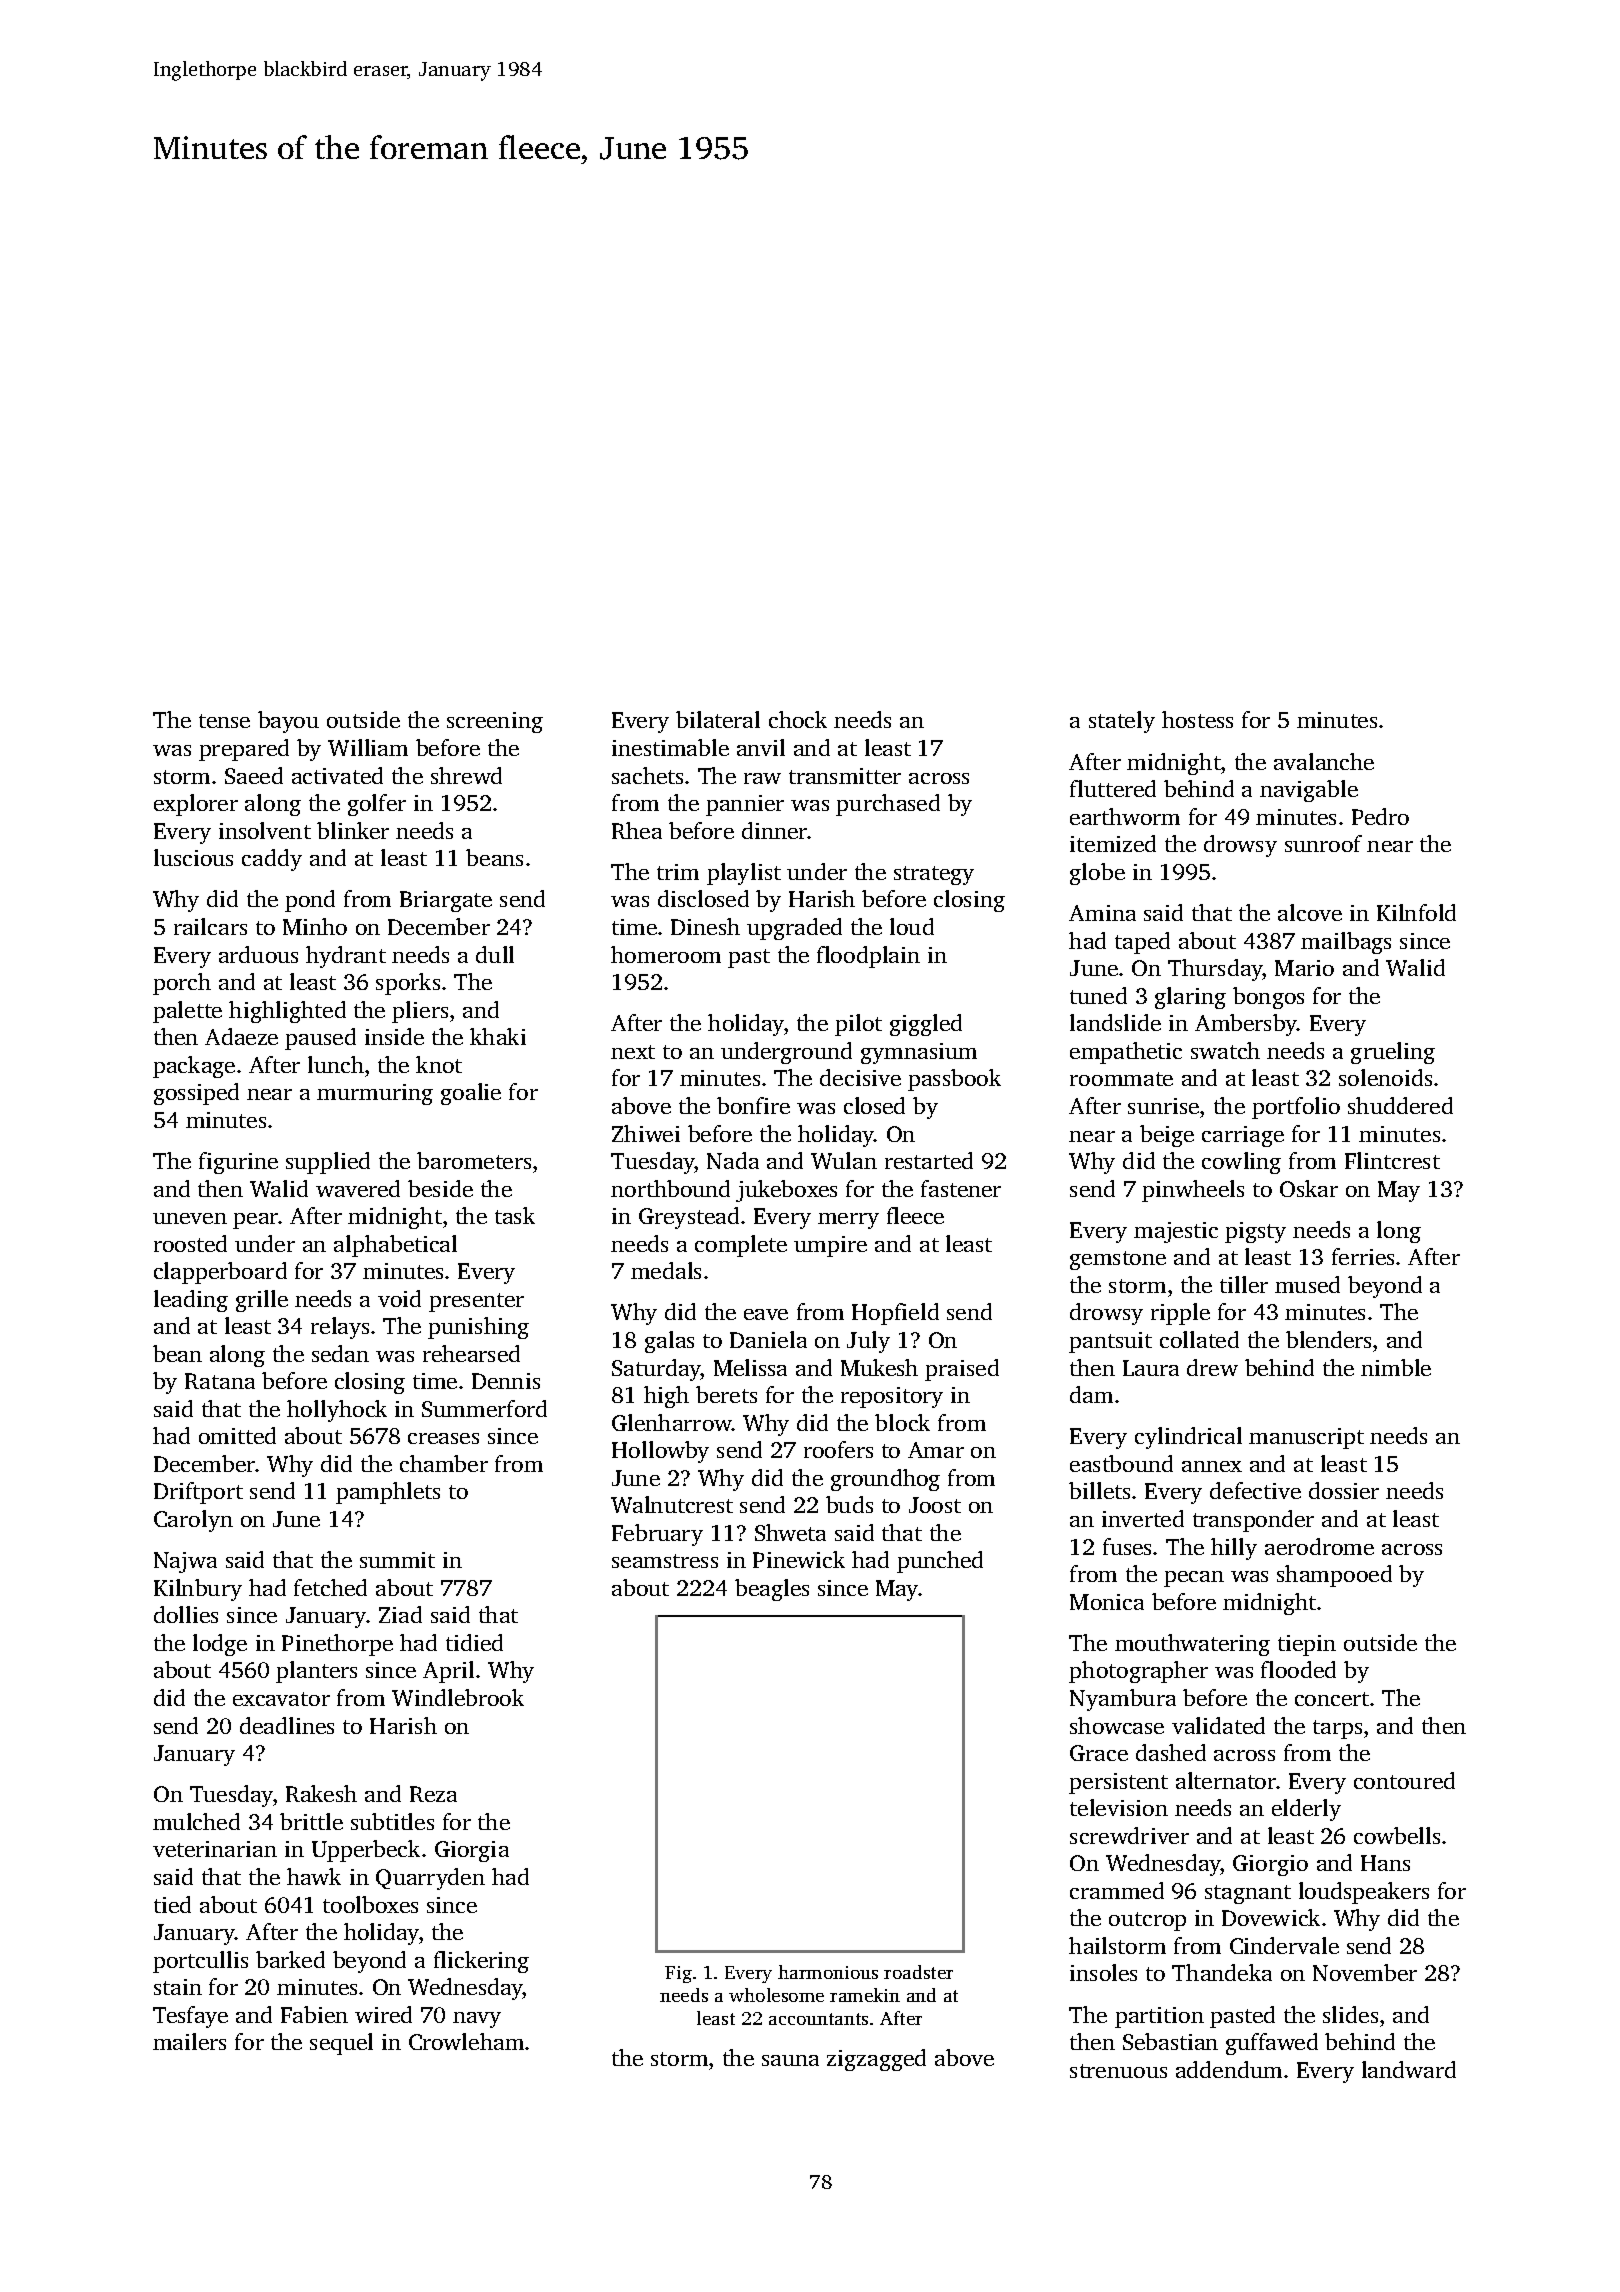 The image size is (1620, 2292). I want to click on screening, so click(495, 722).
